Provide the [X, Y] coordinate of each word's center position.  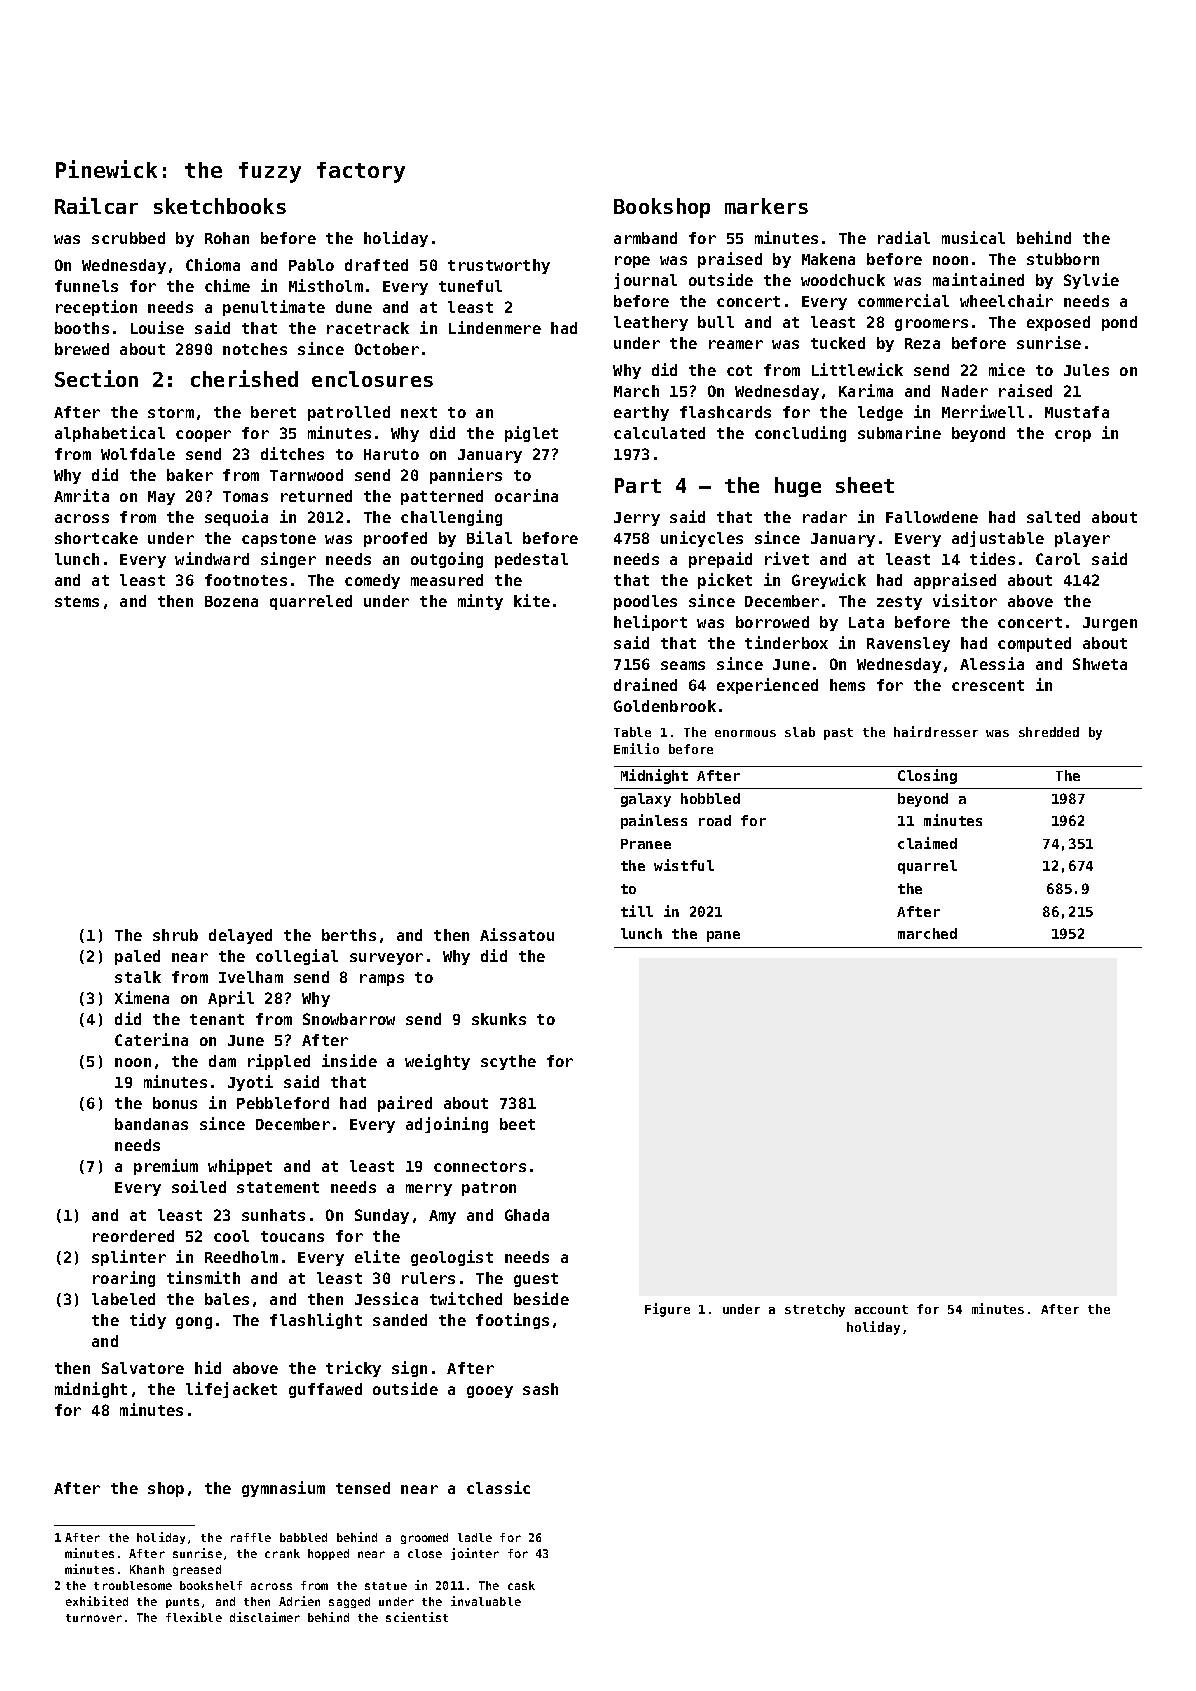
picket [725, 581]
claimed [927, 843]
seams [683, 665]
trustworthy [499, 266]
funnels [86, 286]
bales [227, 1299]
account [881, 1309]
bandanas [151, 1124]
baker [190, 475]
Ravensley [908, 644]
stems [77, 601]
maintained [978, 279]
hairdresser [936, 731]
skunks [499, 1019]
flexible [194, 1617]
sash [540, 1389]
